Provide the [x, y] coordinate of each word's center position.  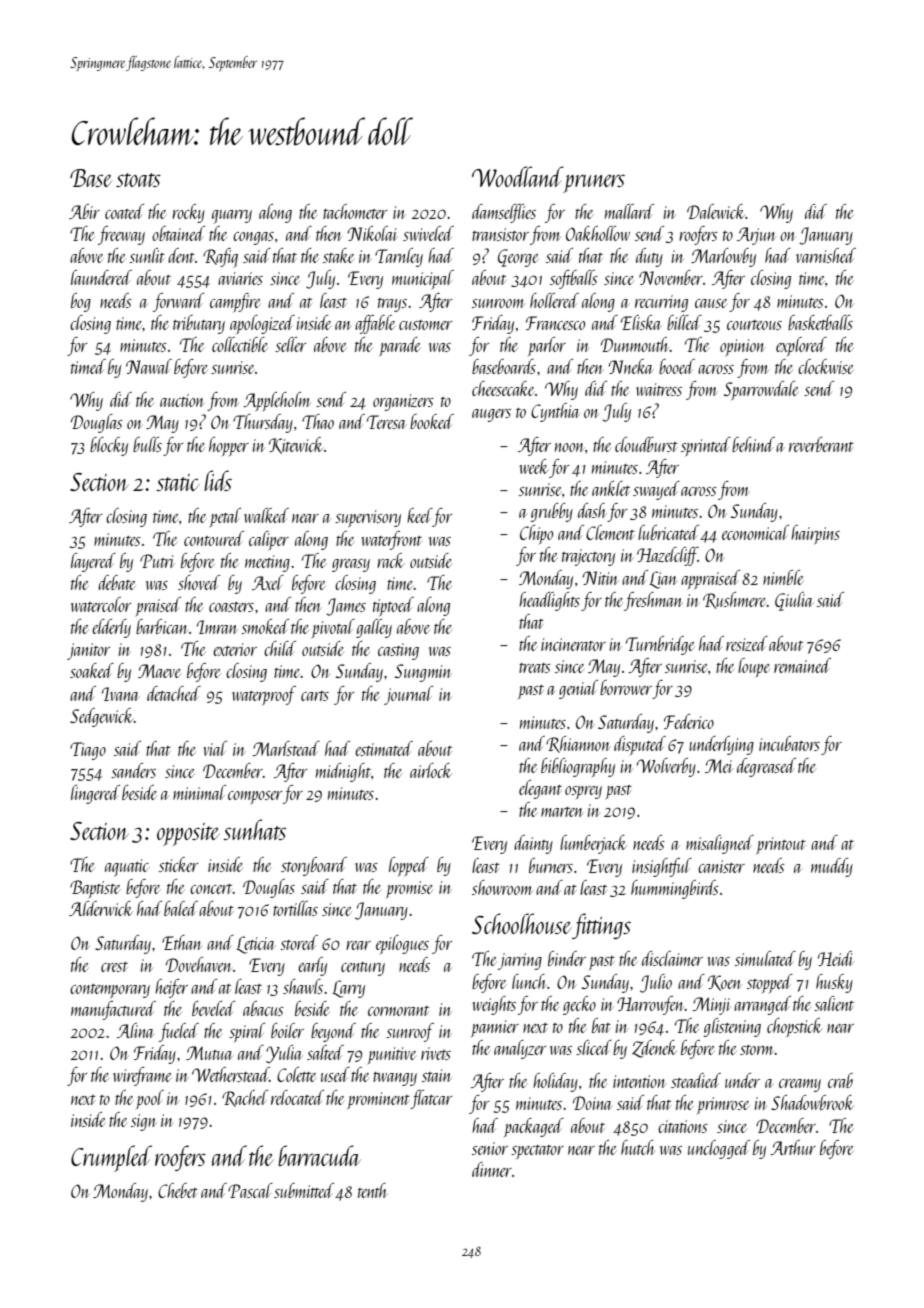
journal [408, 695]
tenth [372, 1190]
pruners [594, 183]
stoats [138, 180]
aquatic [127, 868]
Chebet [178, 1190]
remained [802, 665]
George [518, 258]
